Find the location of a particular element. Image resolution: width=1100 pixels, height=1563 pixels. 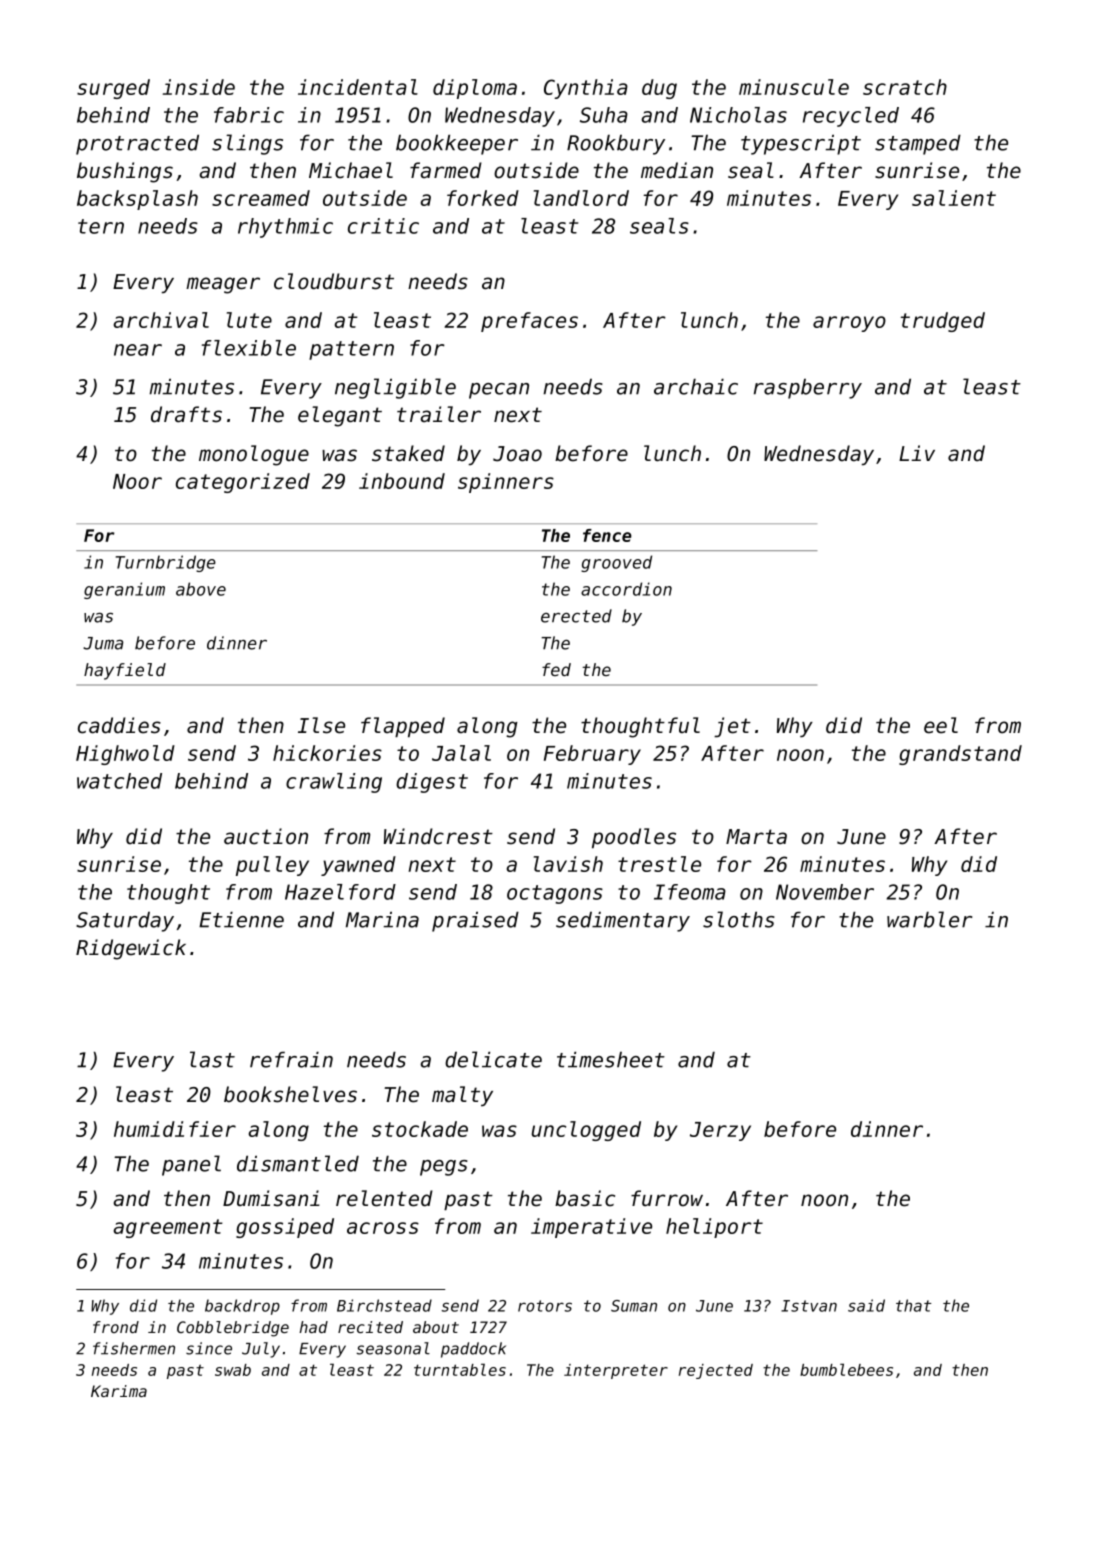

lavish is located at coordinates (568, 864).
